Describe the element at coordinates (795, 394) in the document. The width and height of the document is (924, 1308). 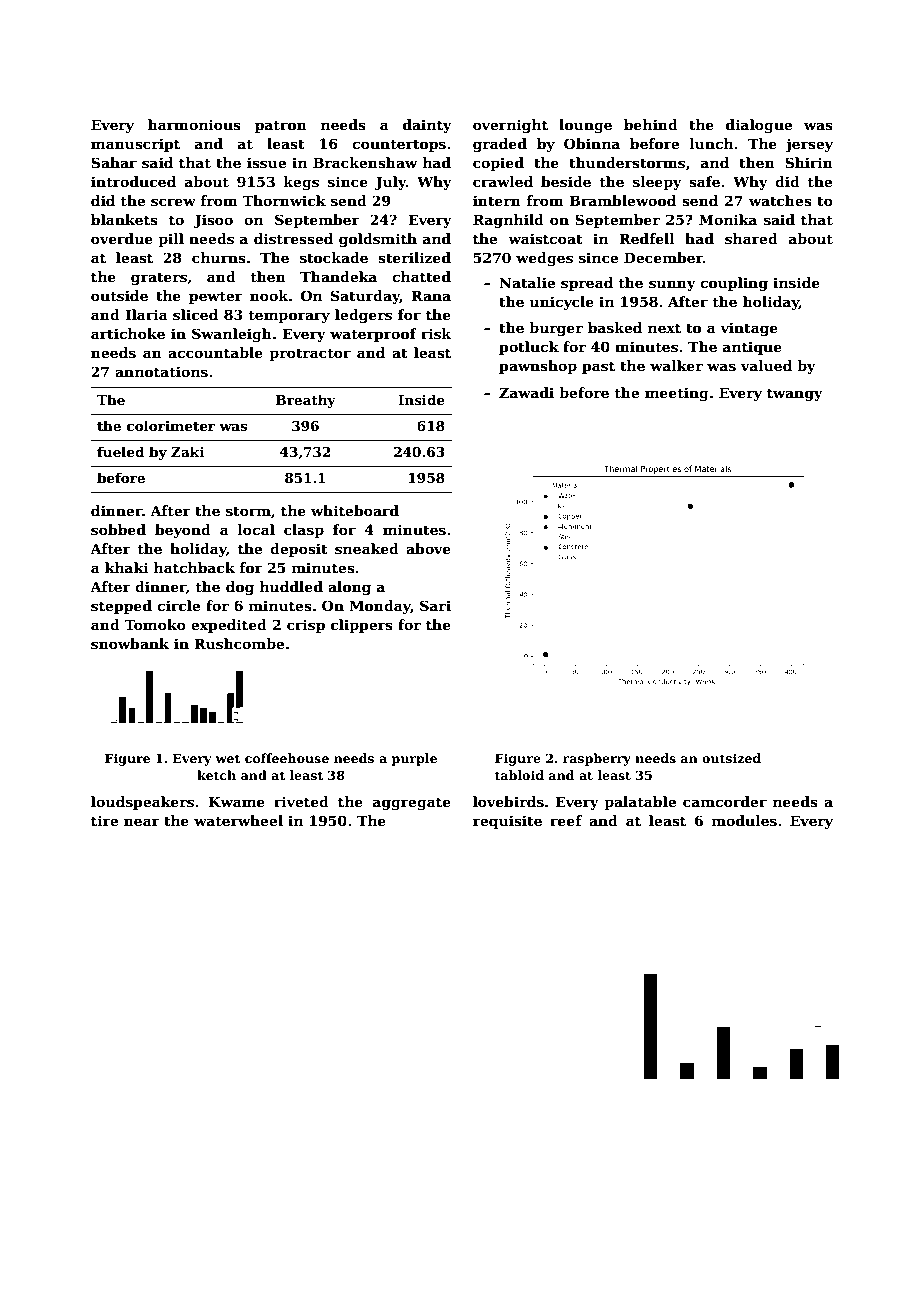
I see `twangy` at that location.
